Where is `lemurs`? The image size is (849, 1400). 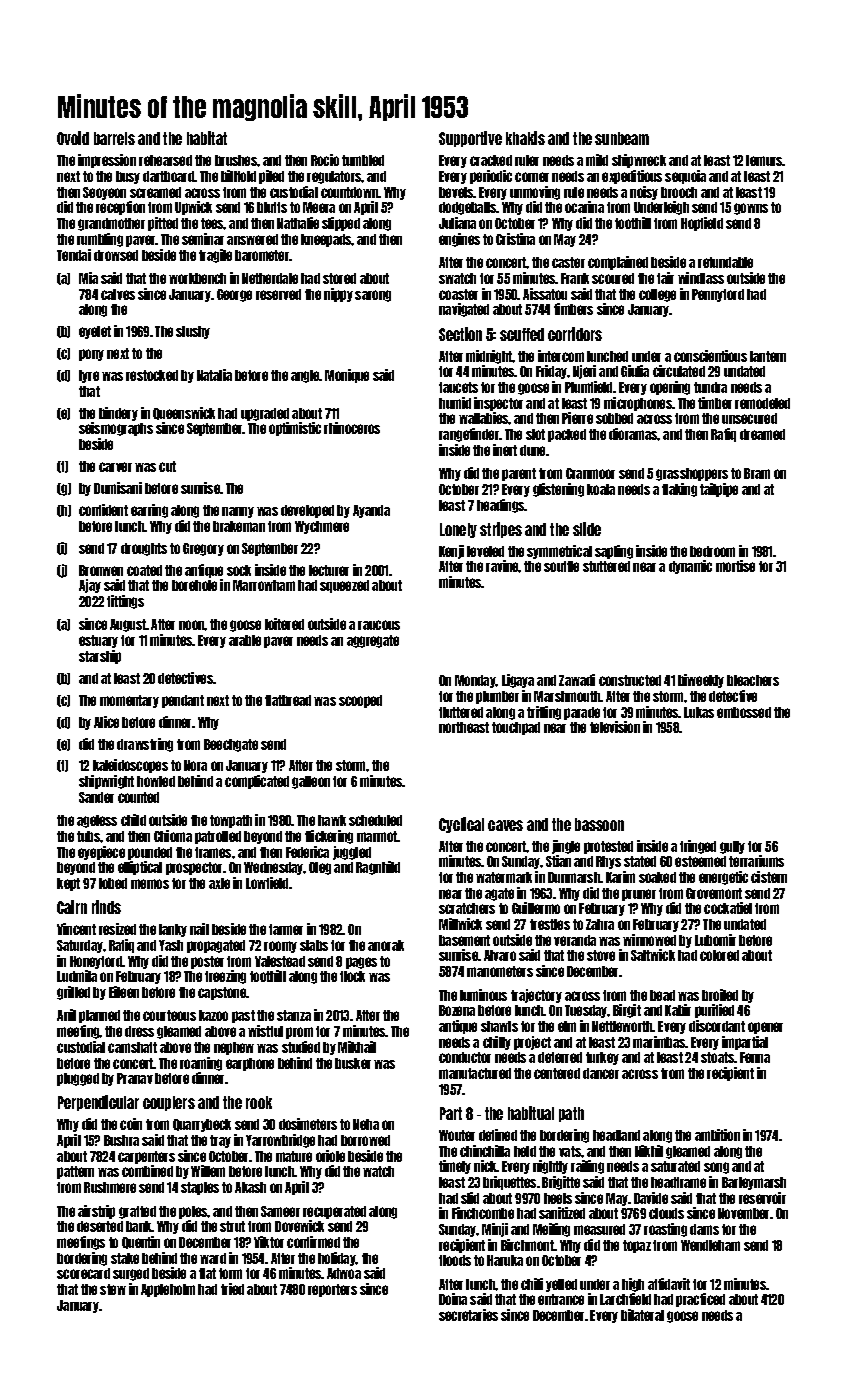
lemurs is located at coordinates (764, 160).
